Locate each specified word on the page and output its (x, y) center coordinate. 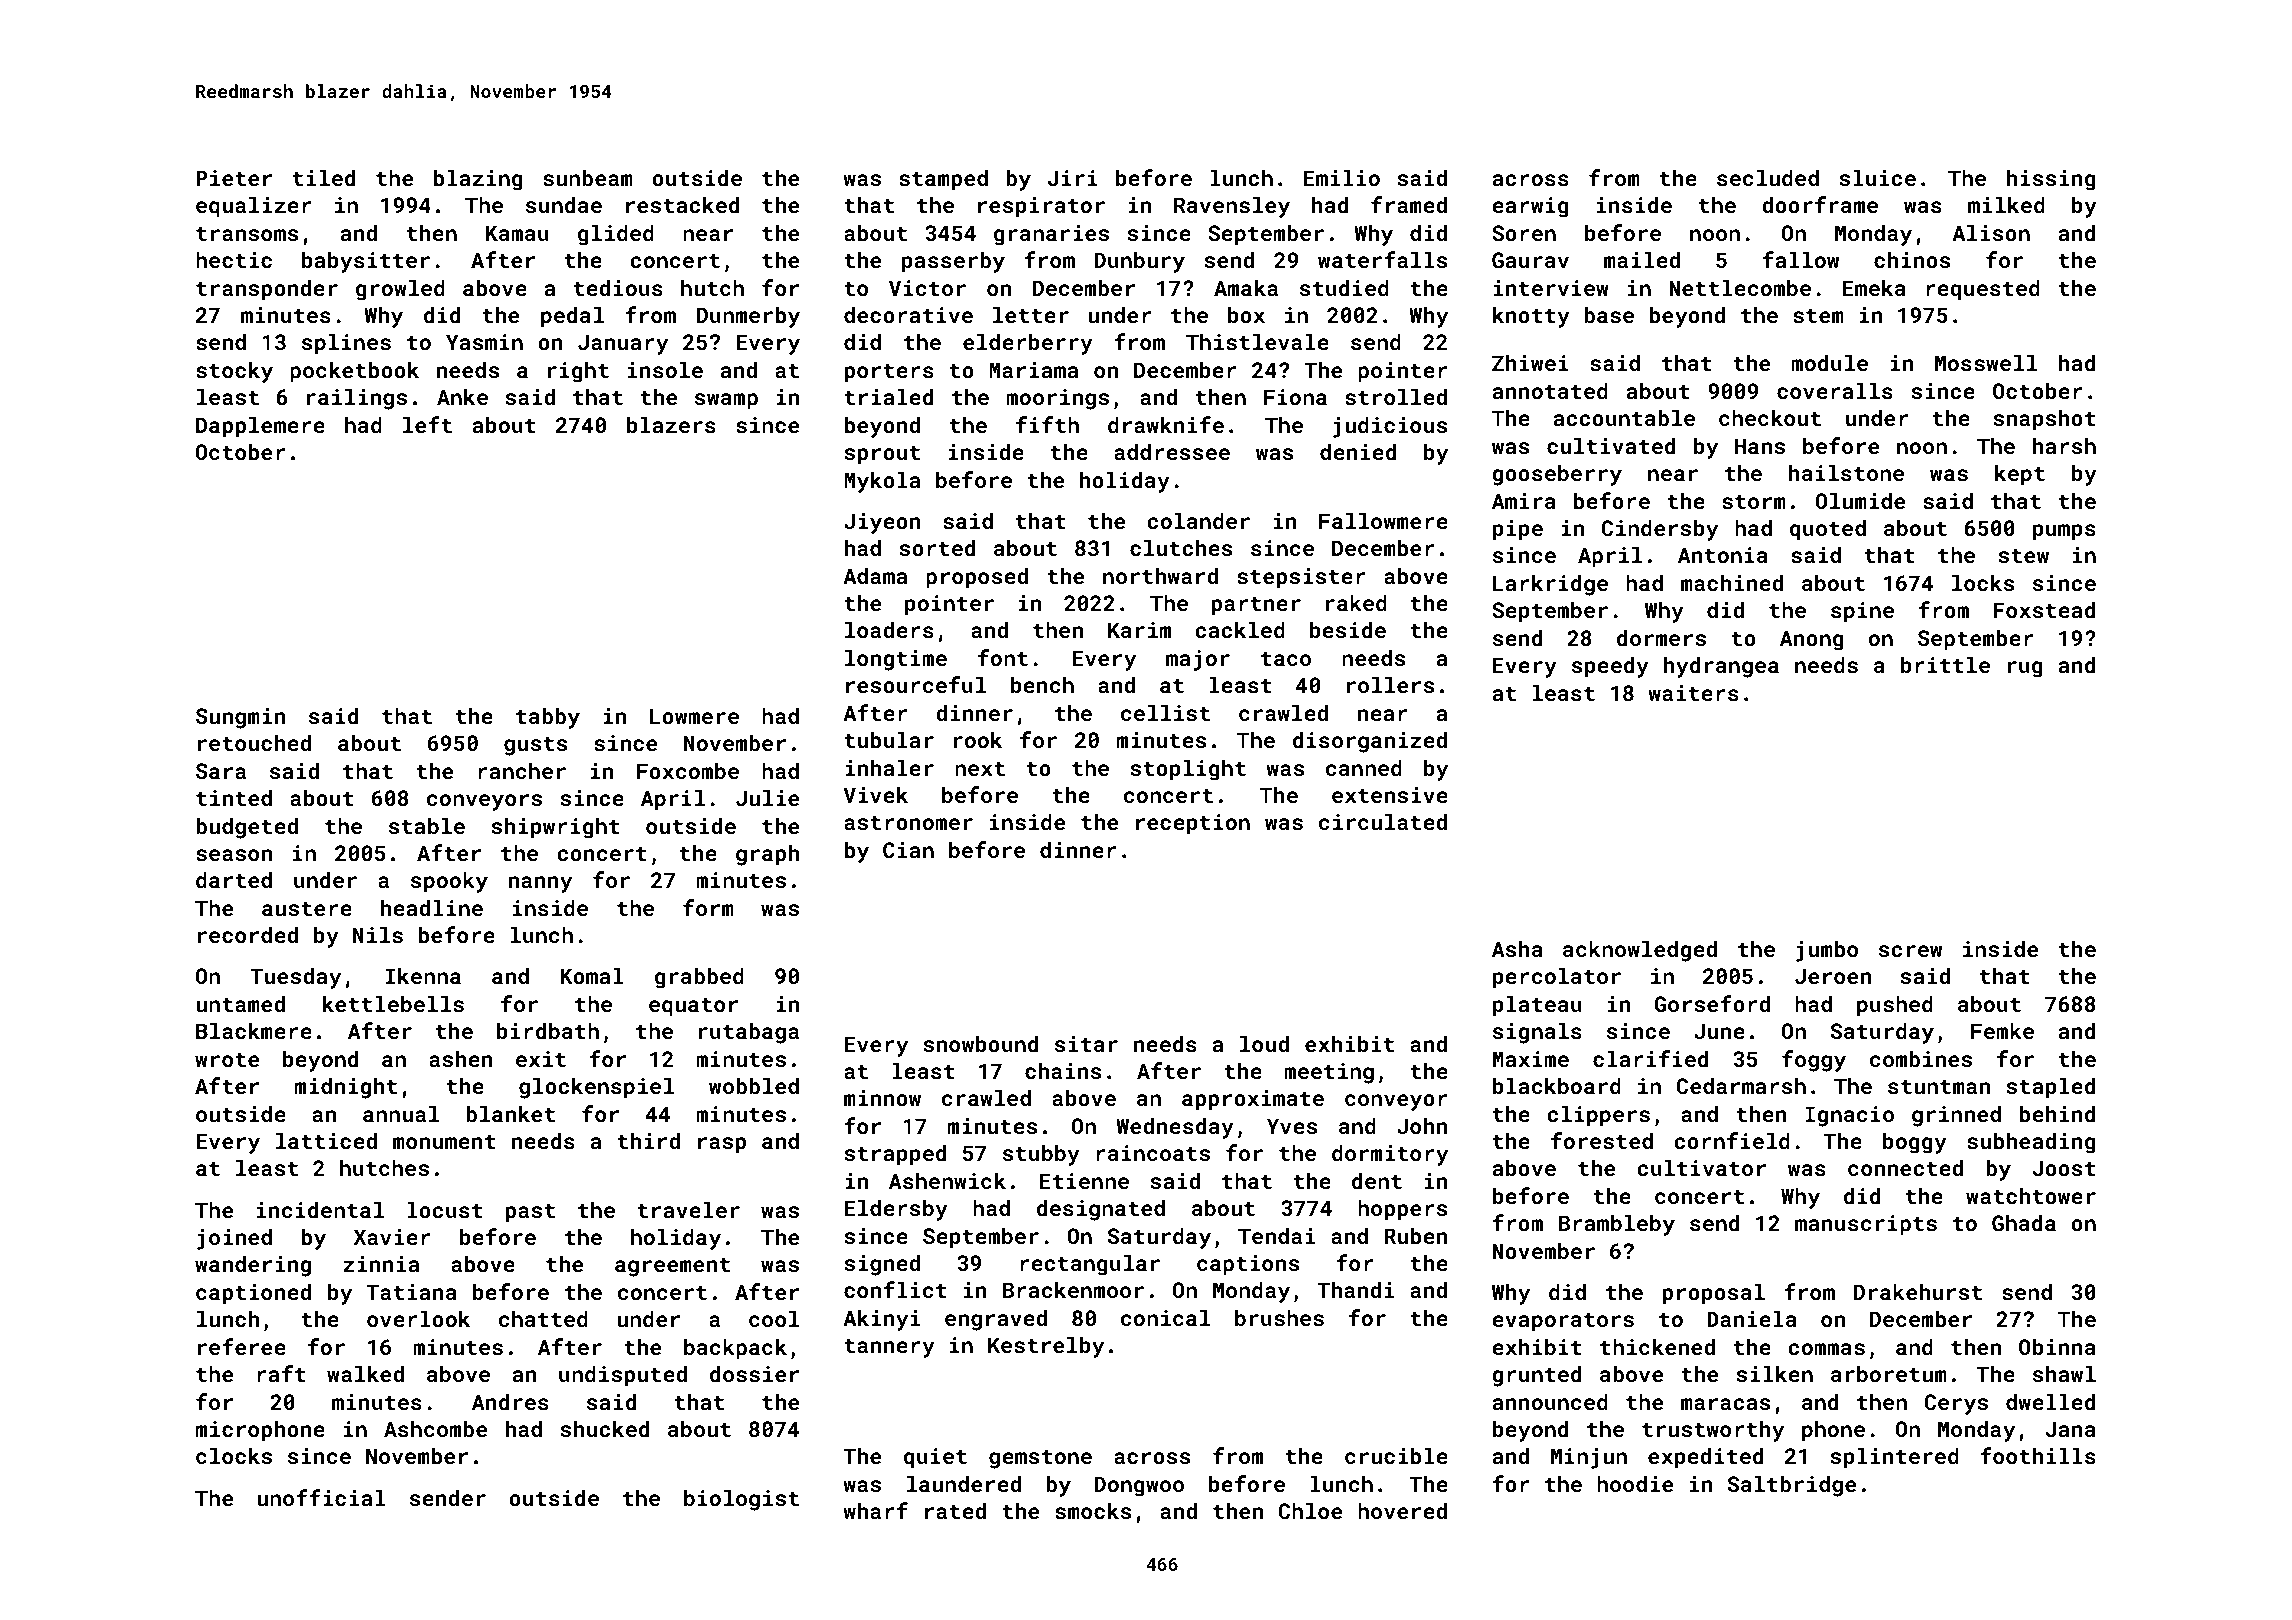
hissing (2051, 180)
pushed (1895, 1006)
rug (2025, 669)
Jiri (1073, 178)
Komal (592, 975)
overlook (418, 1318)
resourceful (916, 684)
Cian (908, 850)
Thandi (1355, 1289)
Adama (875, 575)
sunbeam (588, 177)
